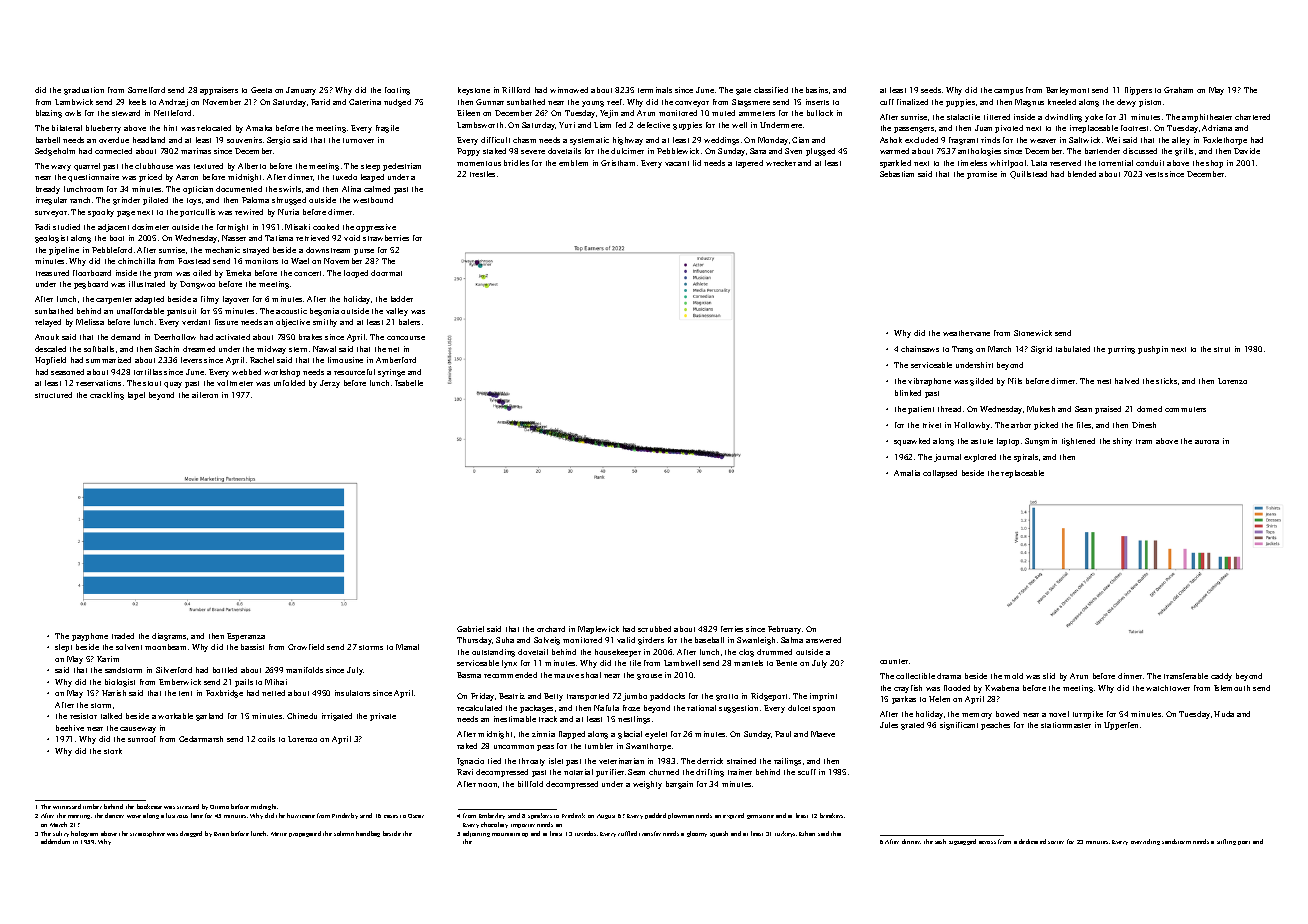 The image size is (1308, 924). I want to click on Sara, so click(758, 151).
